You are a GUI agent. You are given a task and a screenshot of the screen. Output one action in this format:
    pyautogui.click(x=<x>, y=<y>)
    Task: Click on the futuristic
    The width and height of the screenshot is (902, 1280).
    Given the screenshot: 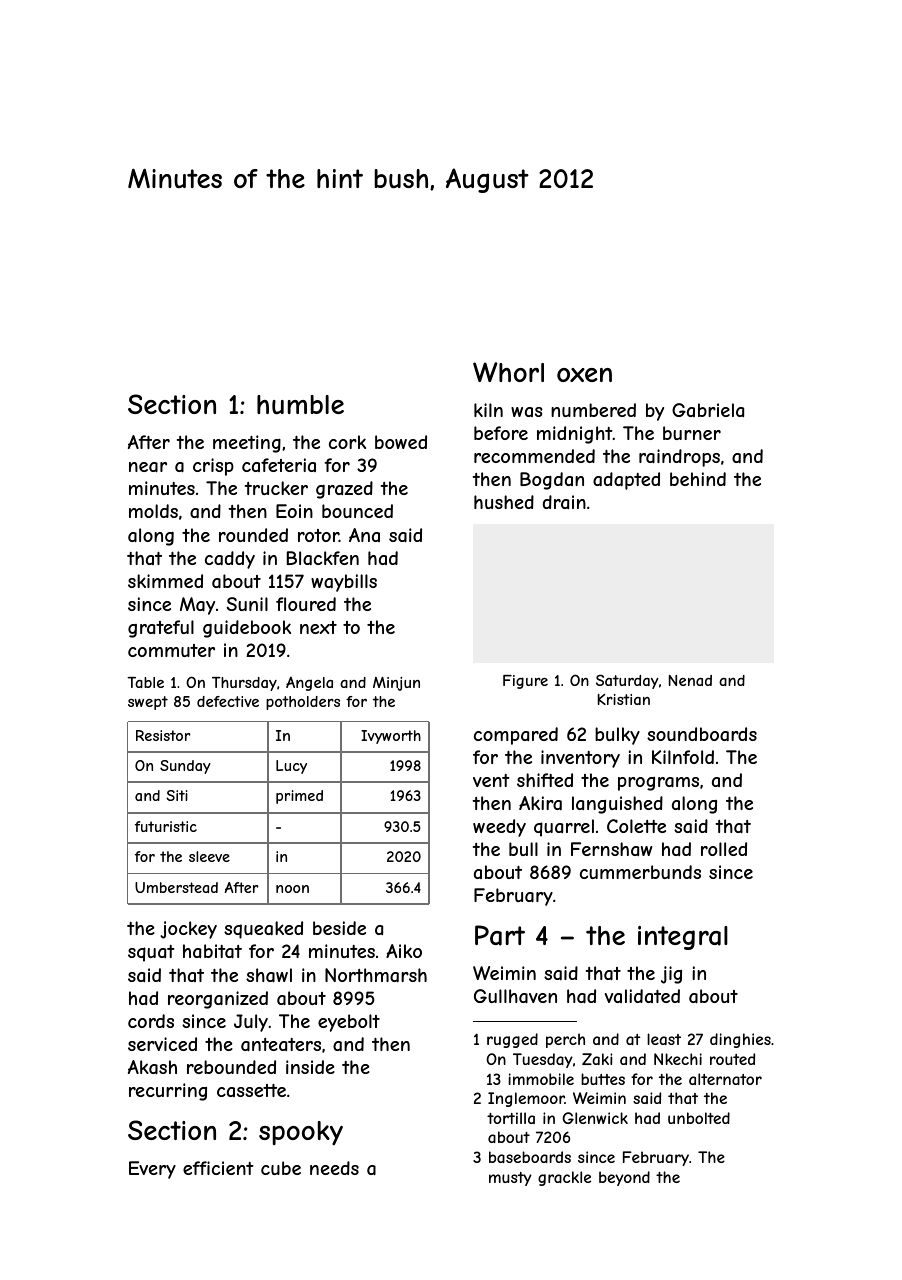 What is the action you would take?
    pyautogui.click(x=166, y=826)
